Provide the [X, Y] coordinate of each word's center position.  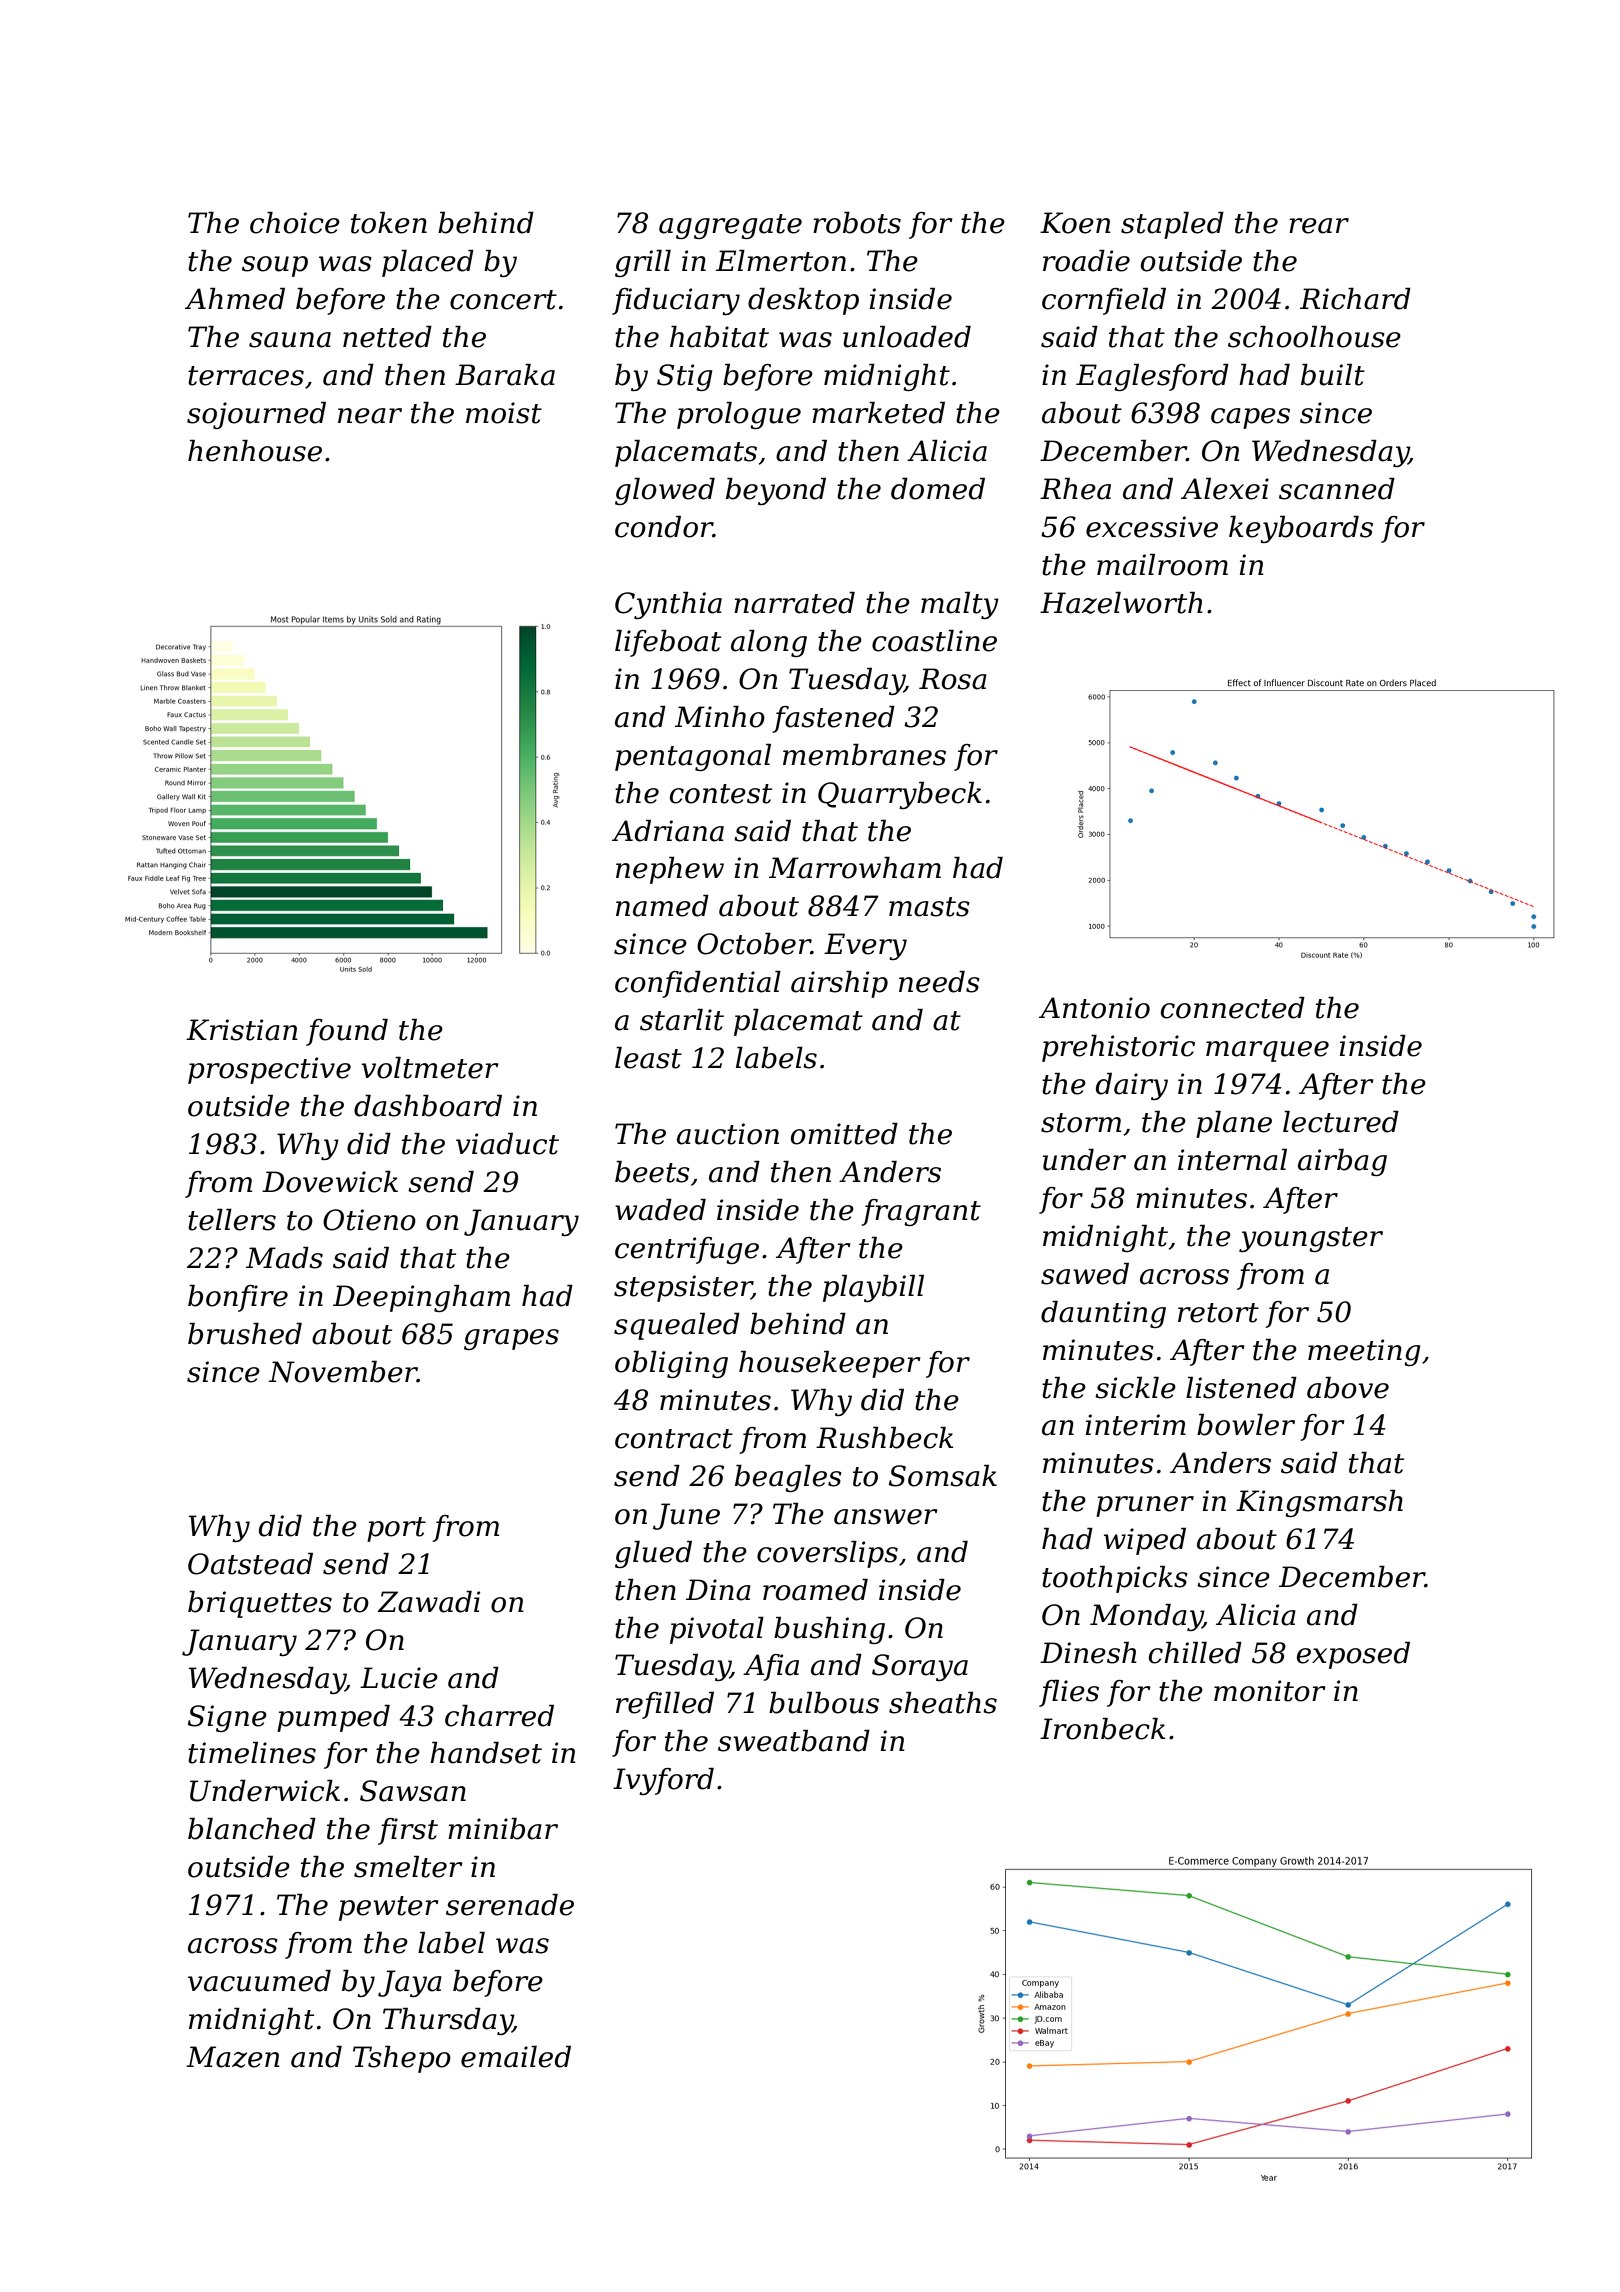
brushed [245, 1334]
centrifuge [687, 1250]
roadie [1086, 261]
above [1348, 1388]
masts [929, 907]
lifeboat [668, 643]
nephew [670, 870]
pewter [389, 1908]
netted [387, 337]
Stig [684, 377]
